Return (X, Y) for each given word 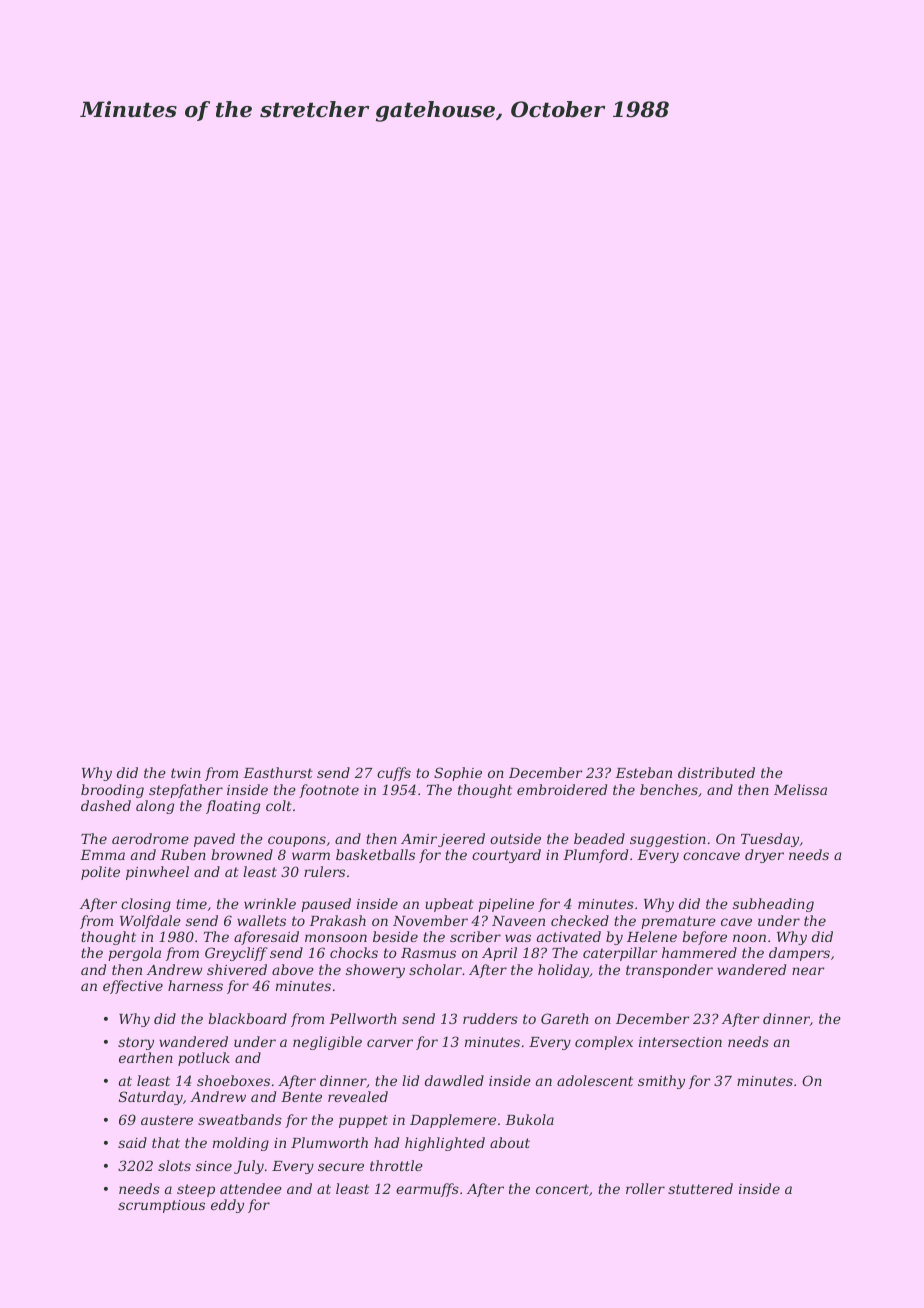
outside (515, 838)
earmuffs (427, 1190)
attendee (251, 1188)
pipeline (506, 905)
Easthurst (278, 772)
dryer (764, 856)
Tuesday (770, 840)
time (191, 904)
